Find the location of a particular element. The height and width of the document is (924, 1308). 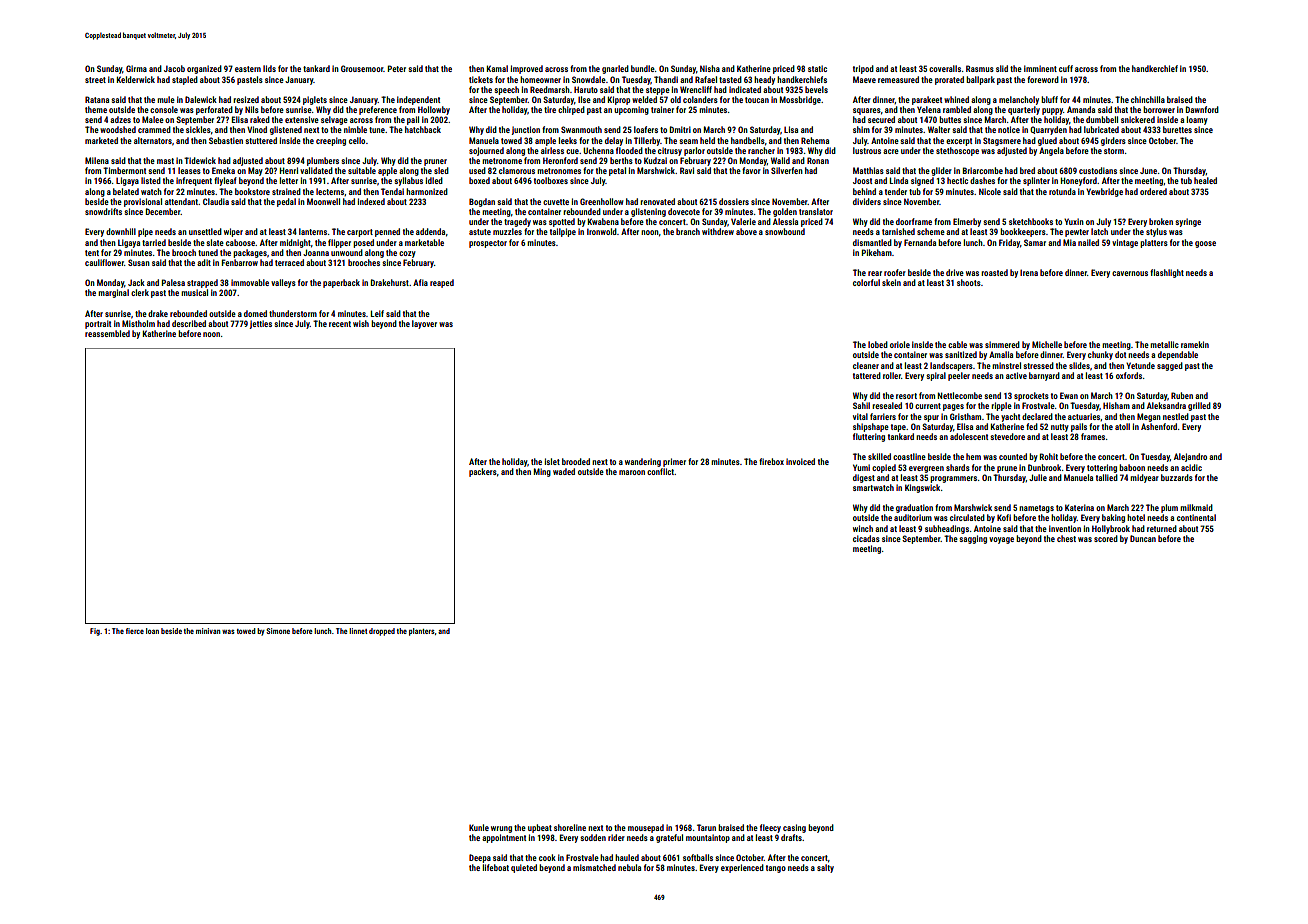

street is located at coordinates (95, 80).
